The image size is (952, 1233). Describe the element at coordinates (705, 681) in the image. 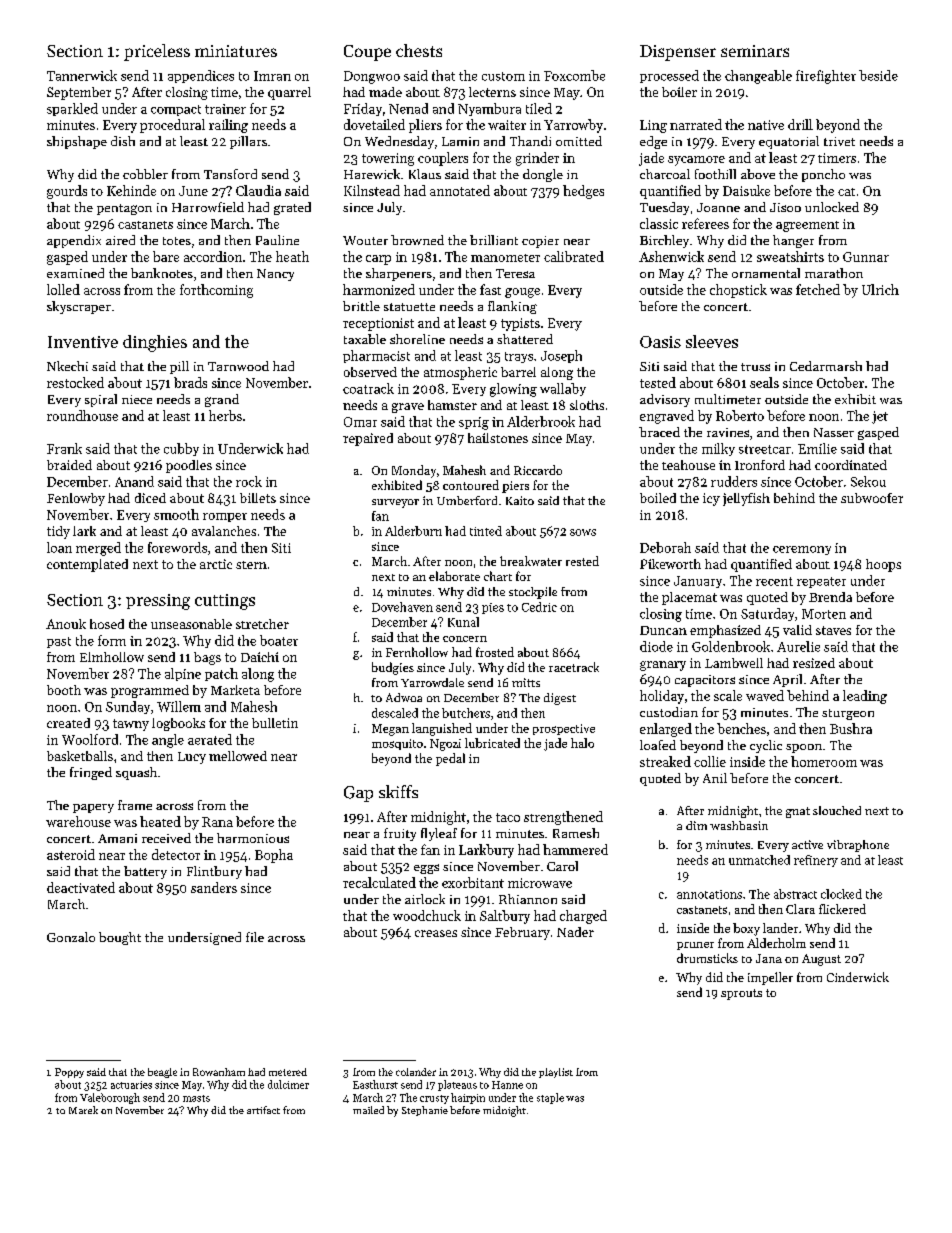

I see `capacitors` at that location.
